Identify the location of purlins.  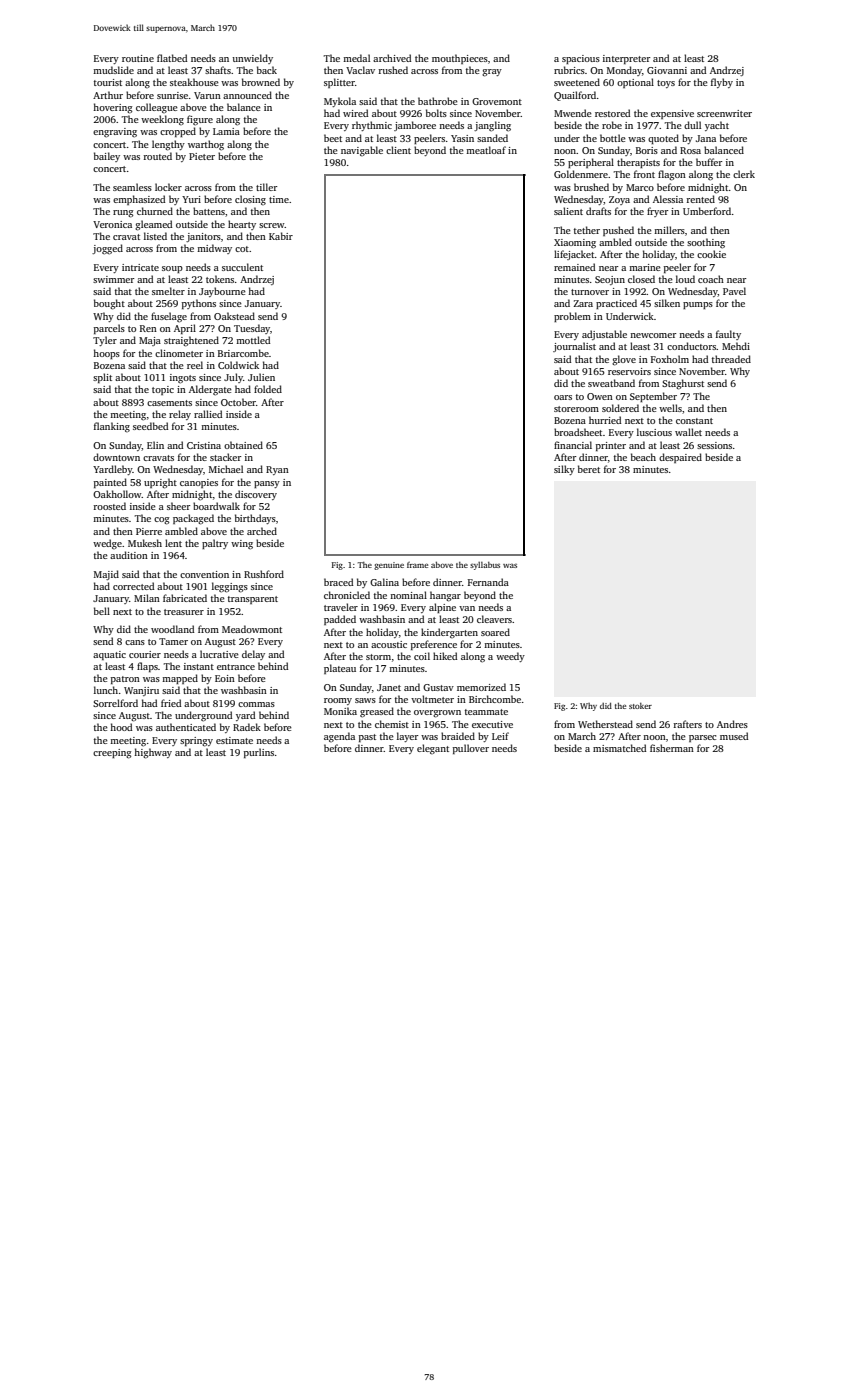
(259, 753).
